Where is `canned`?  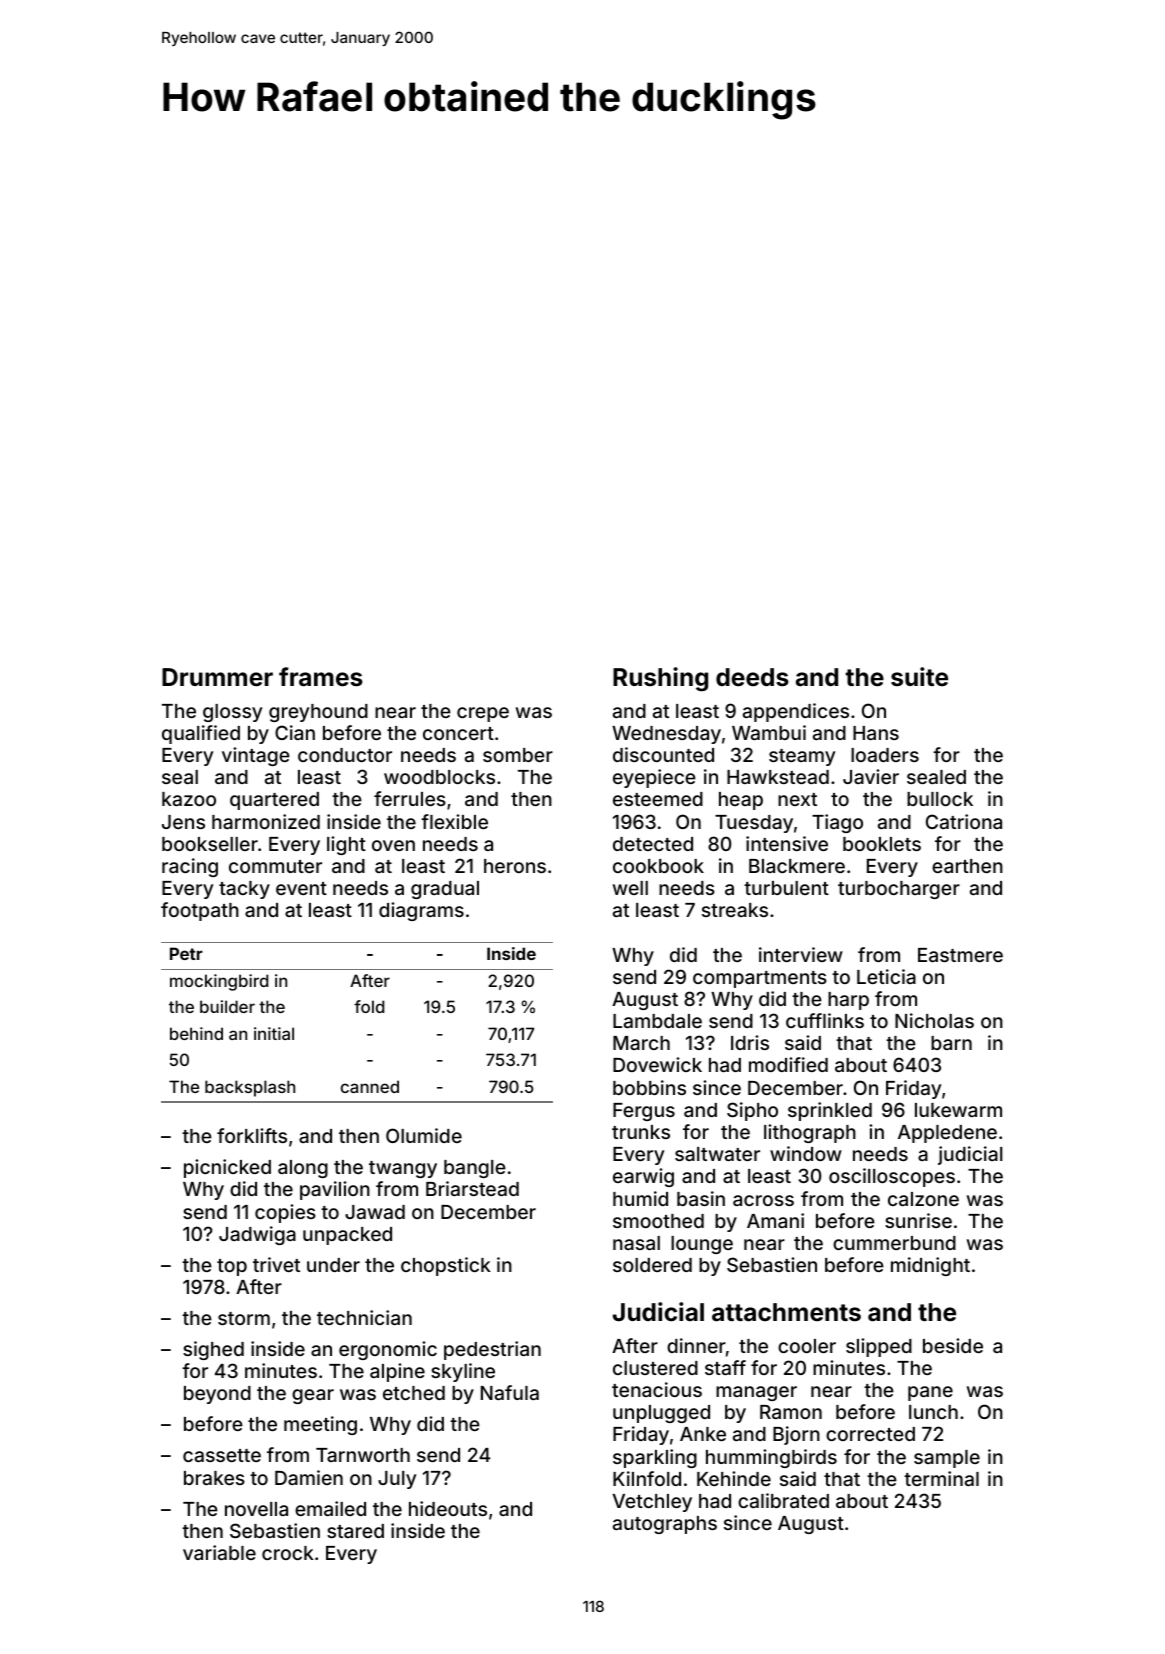
canned is located at coordinates (370, 1086).
